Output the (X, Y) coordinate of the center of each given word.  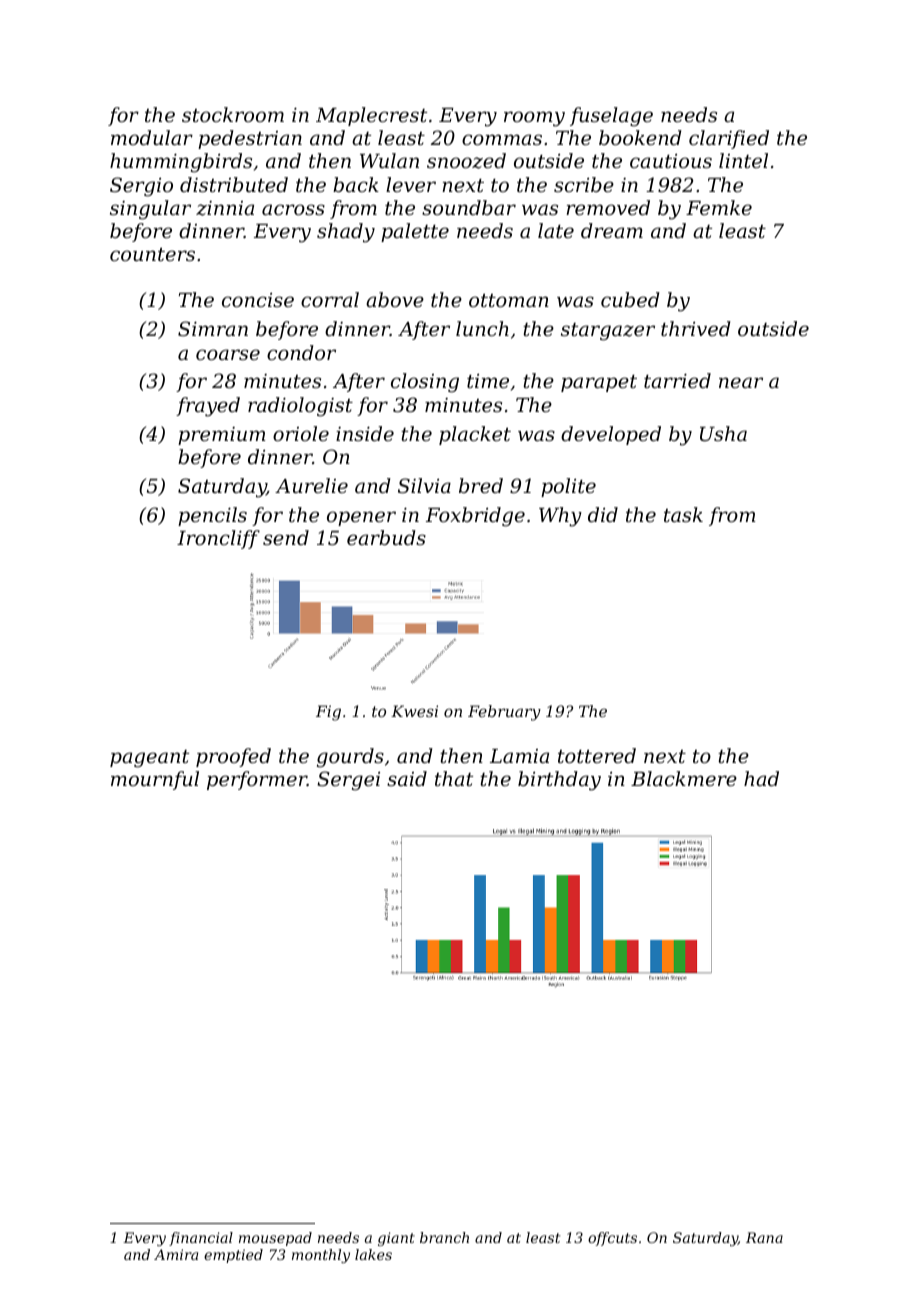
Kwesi (414, 711)
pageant (149, 759)
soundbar (469, 207)
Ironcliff (218, 539)
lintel (743, 160)
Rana (764, 1237)
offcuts (612, 1239)
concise (258, 299)
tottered (597, 755)
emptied (233, 1256)
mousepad (275, 1239)
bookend (640, 137)
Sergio (141, 187)
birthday (559, 781)
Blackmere (684, 778)
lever (411, 184)
